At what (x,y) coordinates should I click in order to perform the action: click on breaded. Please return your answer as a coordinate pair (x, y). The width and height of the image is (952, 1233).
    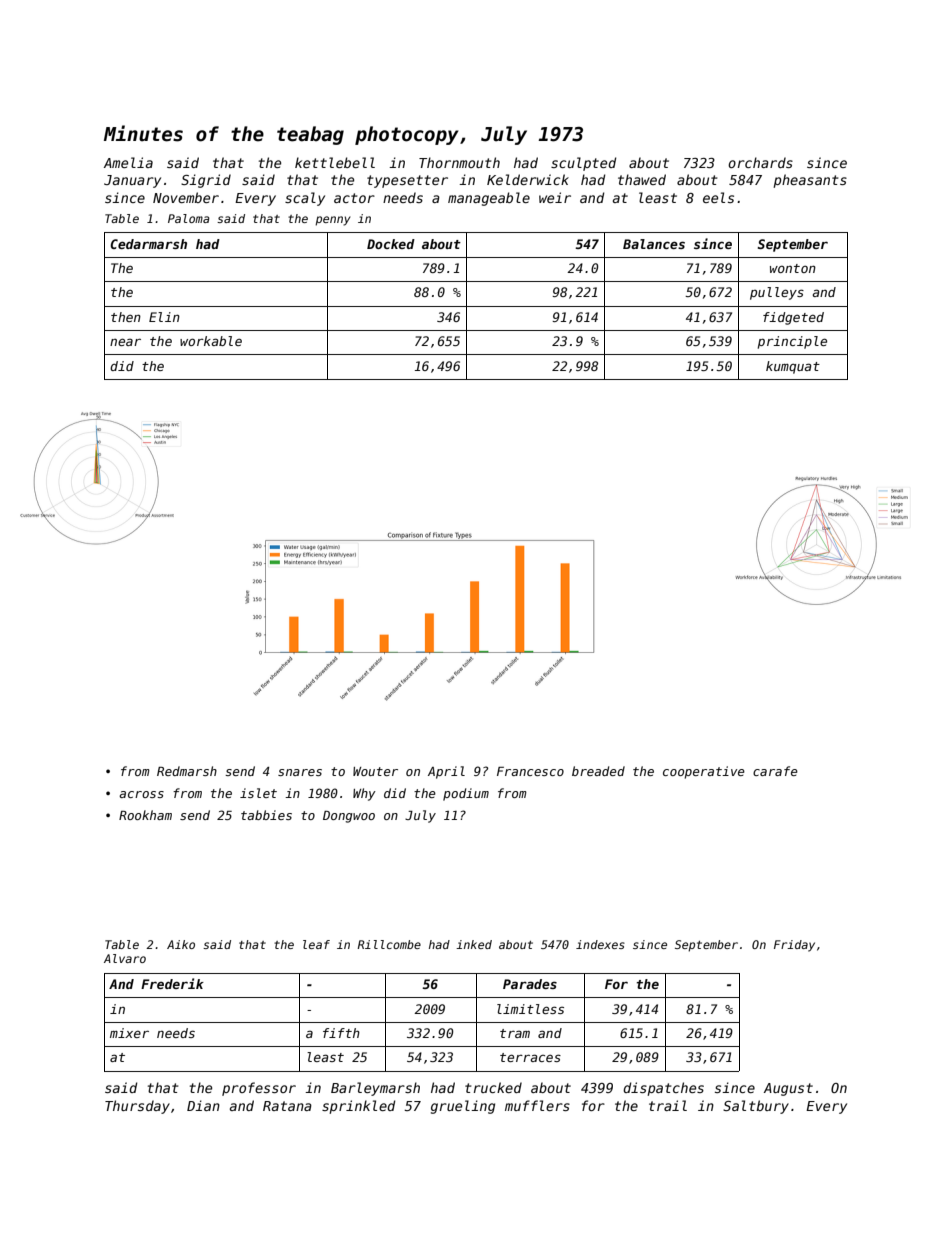
    Looking at the image, I should click on (598, 771).
